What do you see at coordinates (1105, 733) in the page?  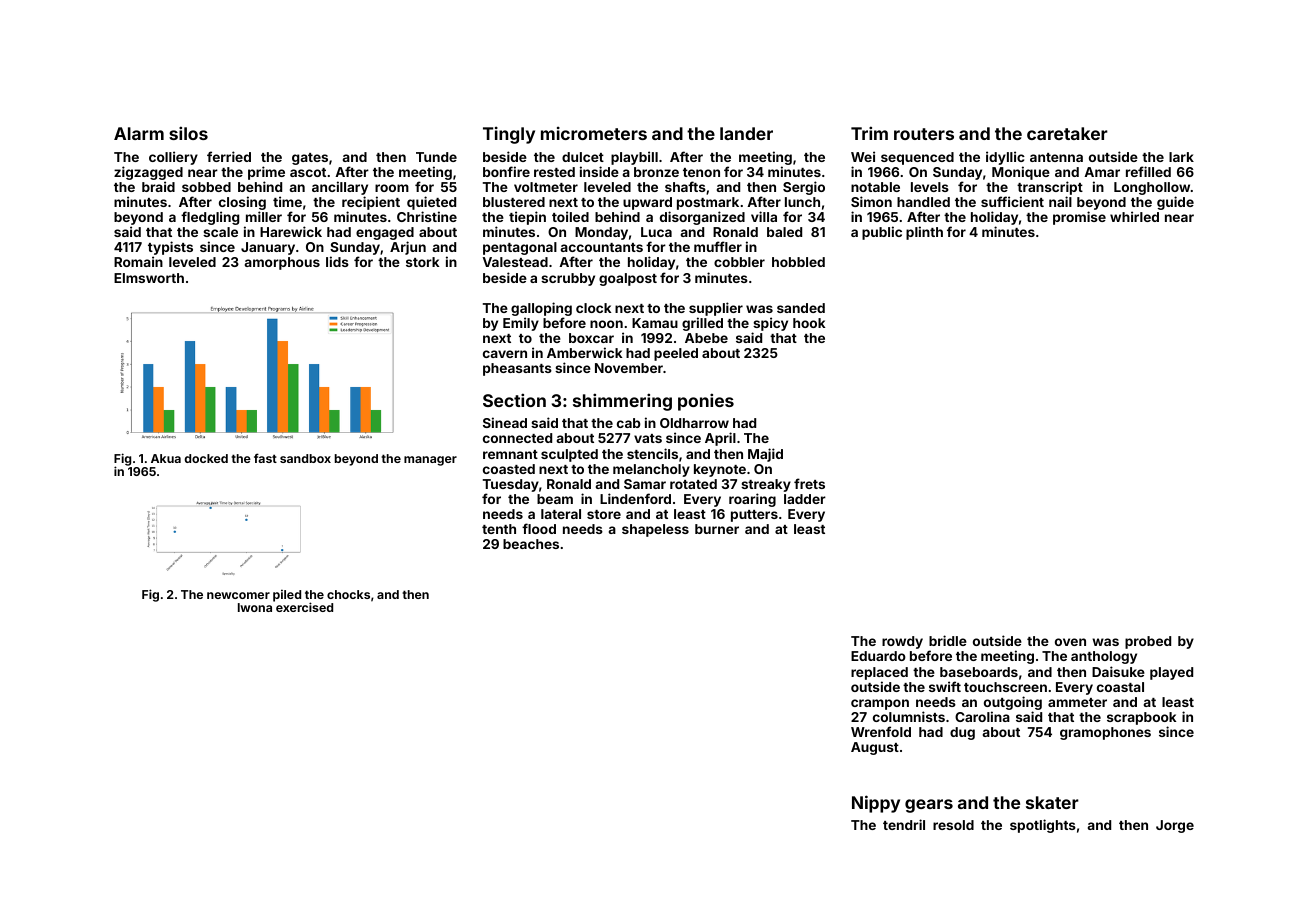 I see `gramophones` at bounding box center [1105, 733].
